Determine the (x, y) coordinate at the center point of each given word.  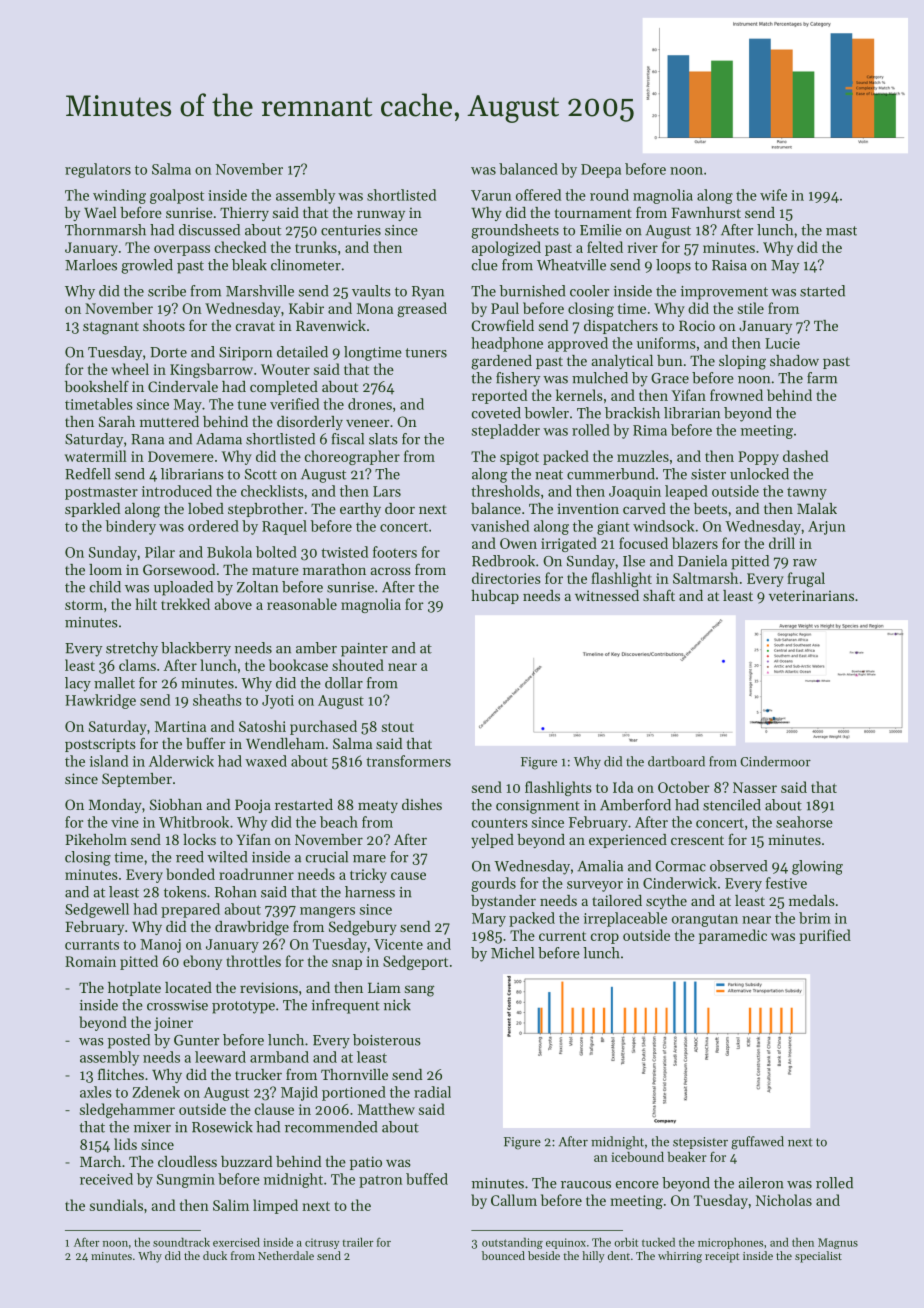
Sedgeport (415, 962)
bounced (503, 1255)
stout (398, 727)
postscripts (100, 745)
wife (773, 195)
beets (710, 508)
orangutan (705, 920)
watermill (96, 456)
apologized (506, 248)
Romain (90, 961)
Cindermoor (775, 761)
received (106, 1179)
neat (549, 475)
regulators (98, 170)
